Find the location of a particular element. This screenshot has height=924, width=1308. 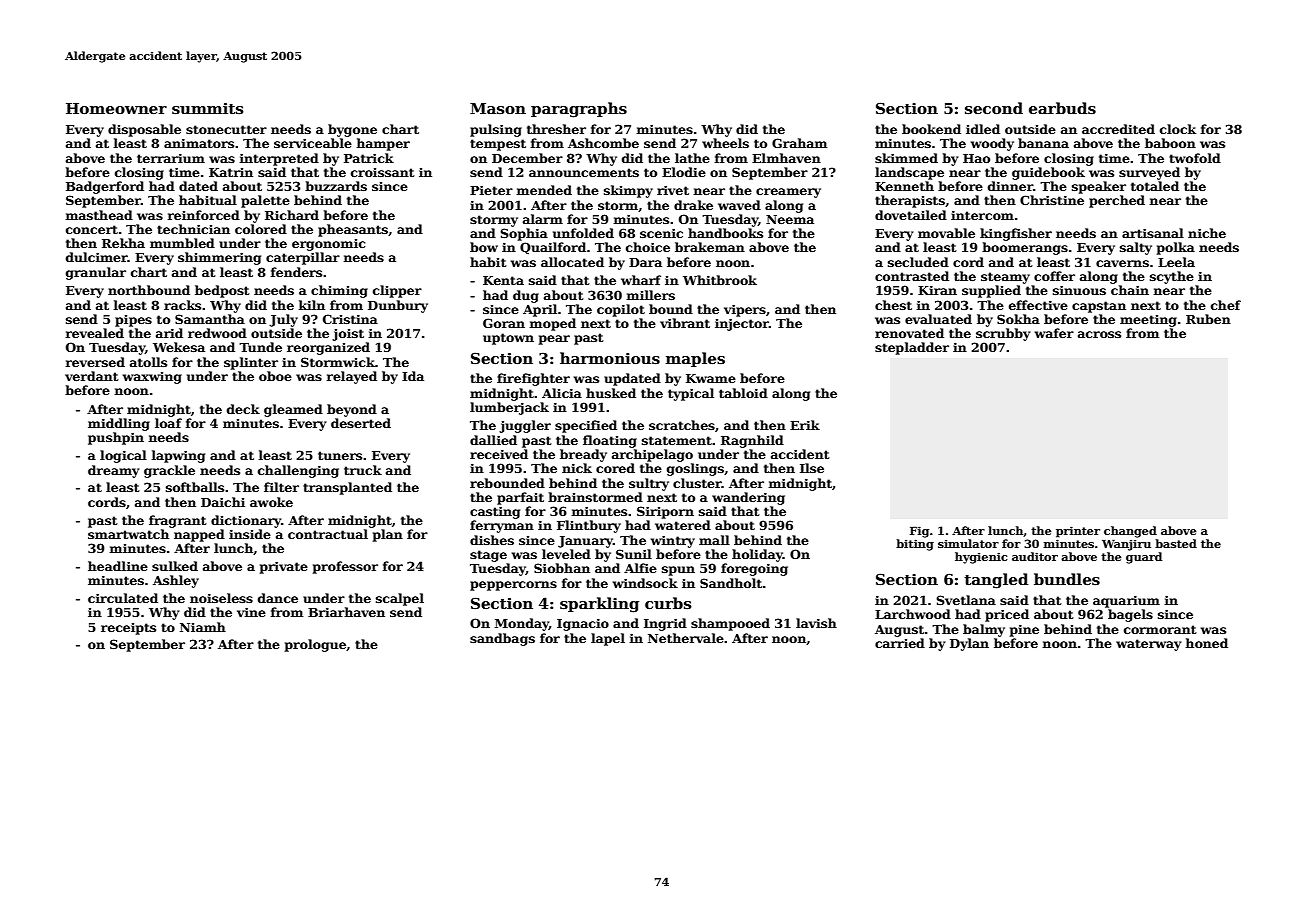

Erik is located at coordinates (805, 425).
